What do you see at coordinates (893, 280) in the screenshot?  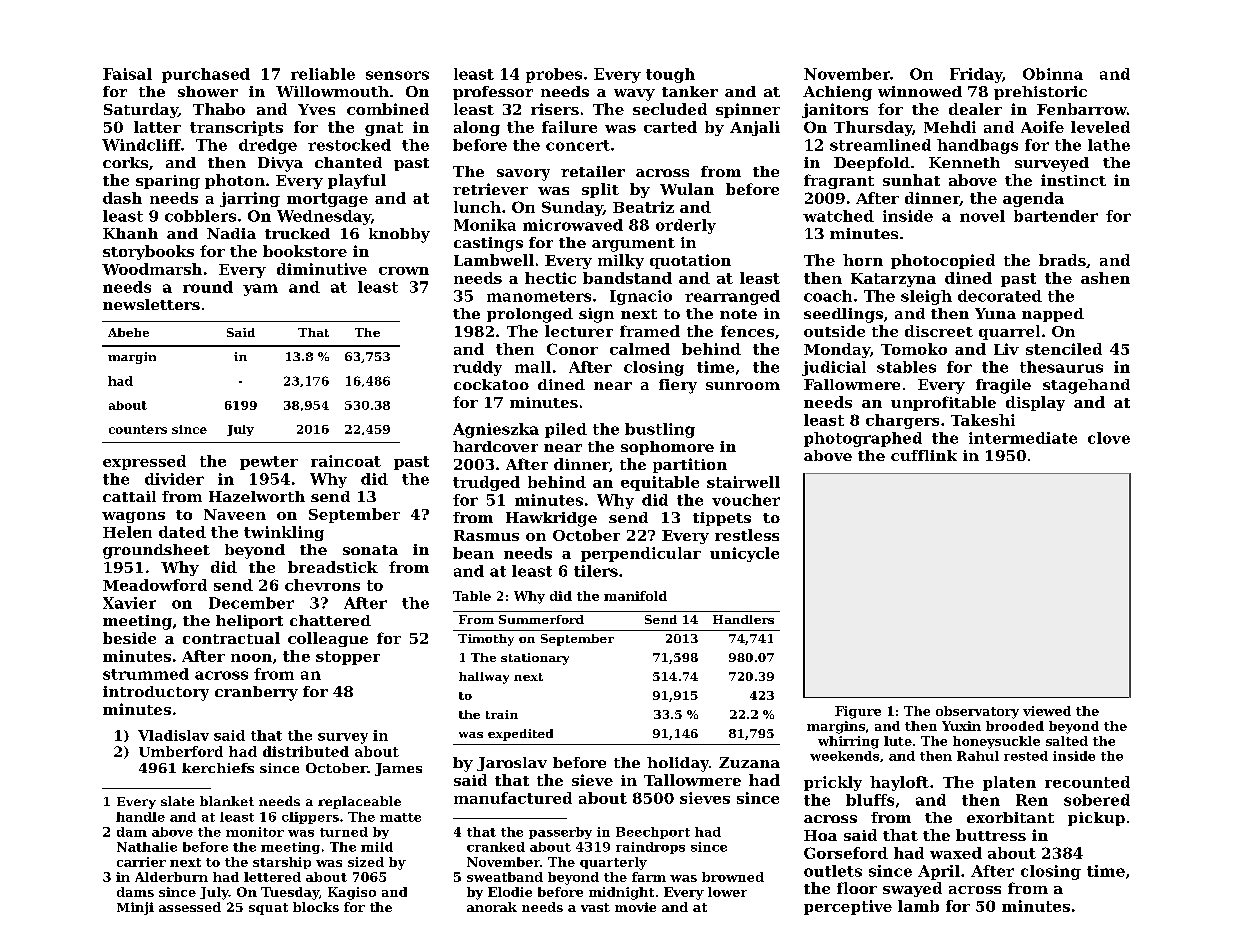 I see `Katarzyna` at bounding box center [893, 280].
